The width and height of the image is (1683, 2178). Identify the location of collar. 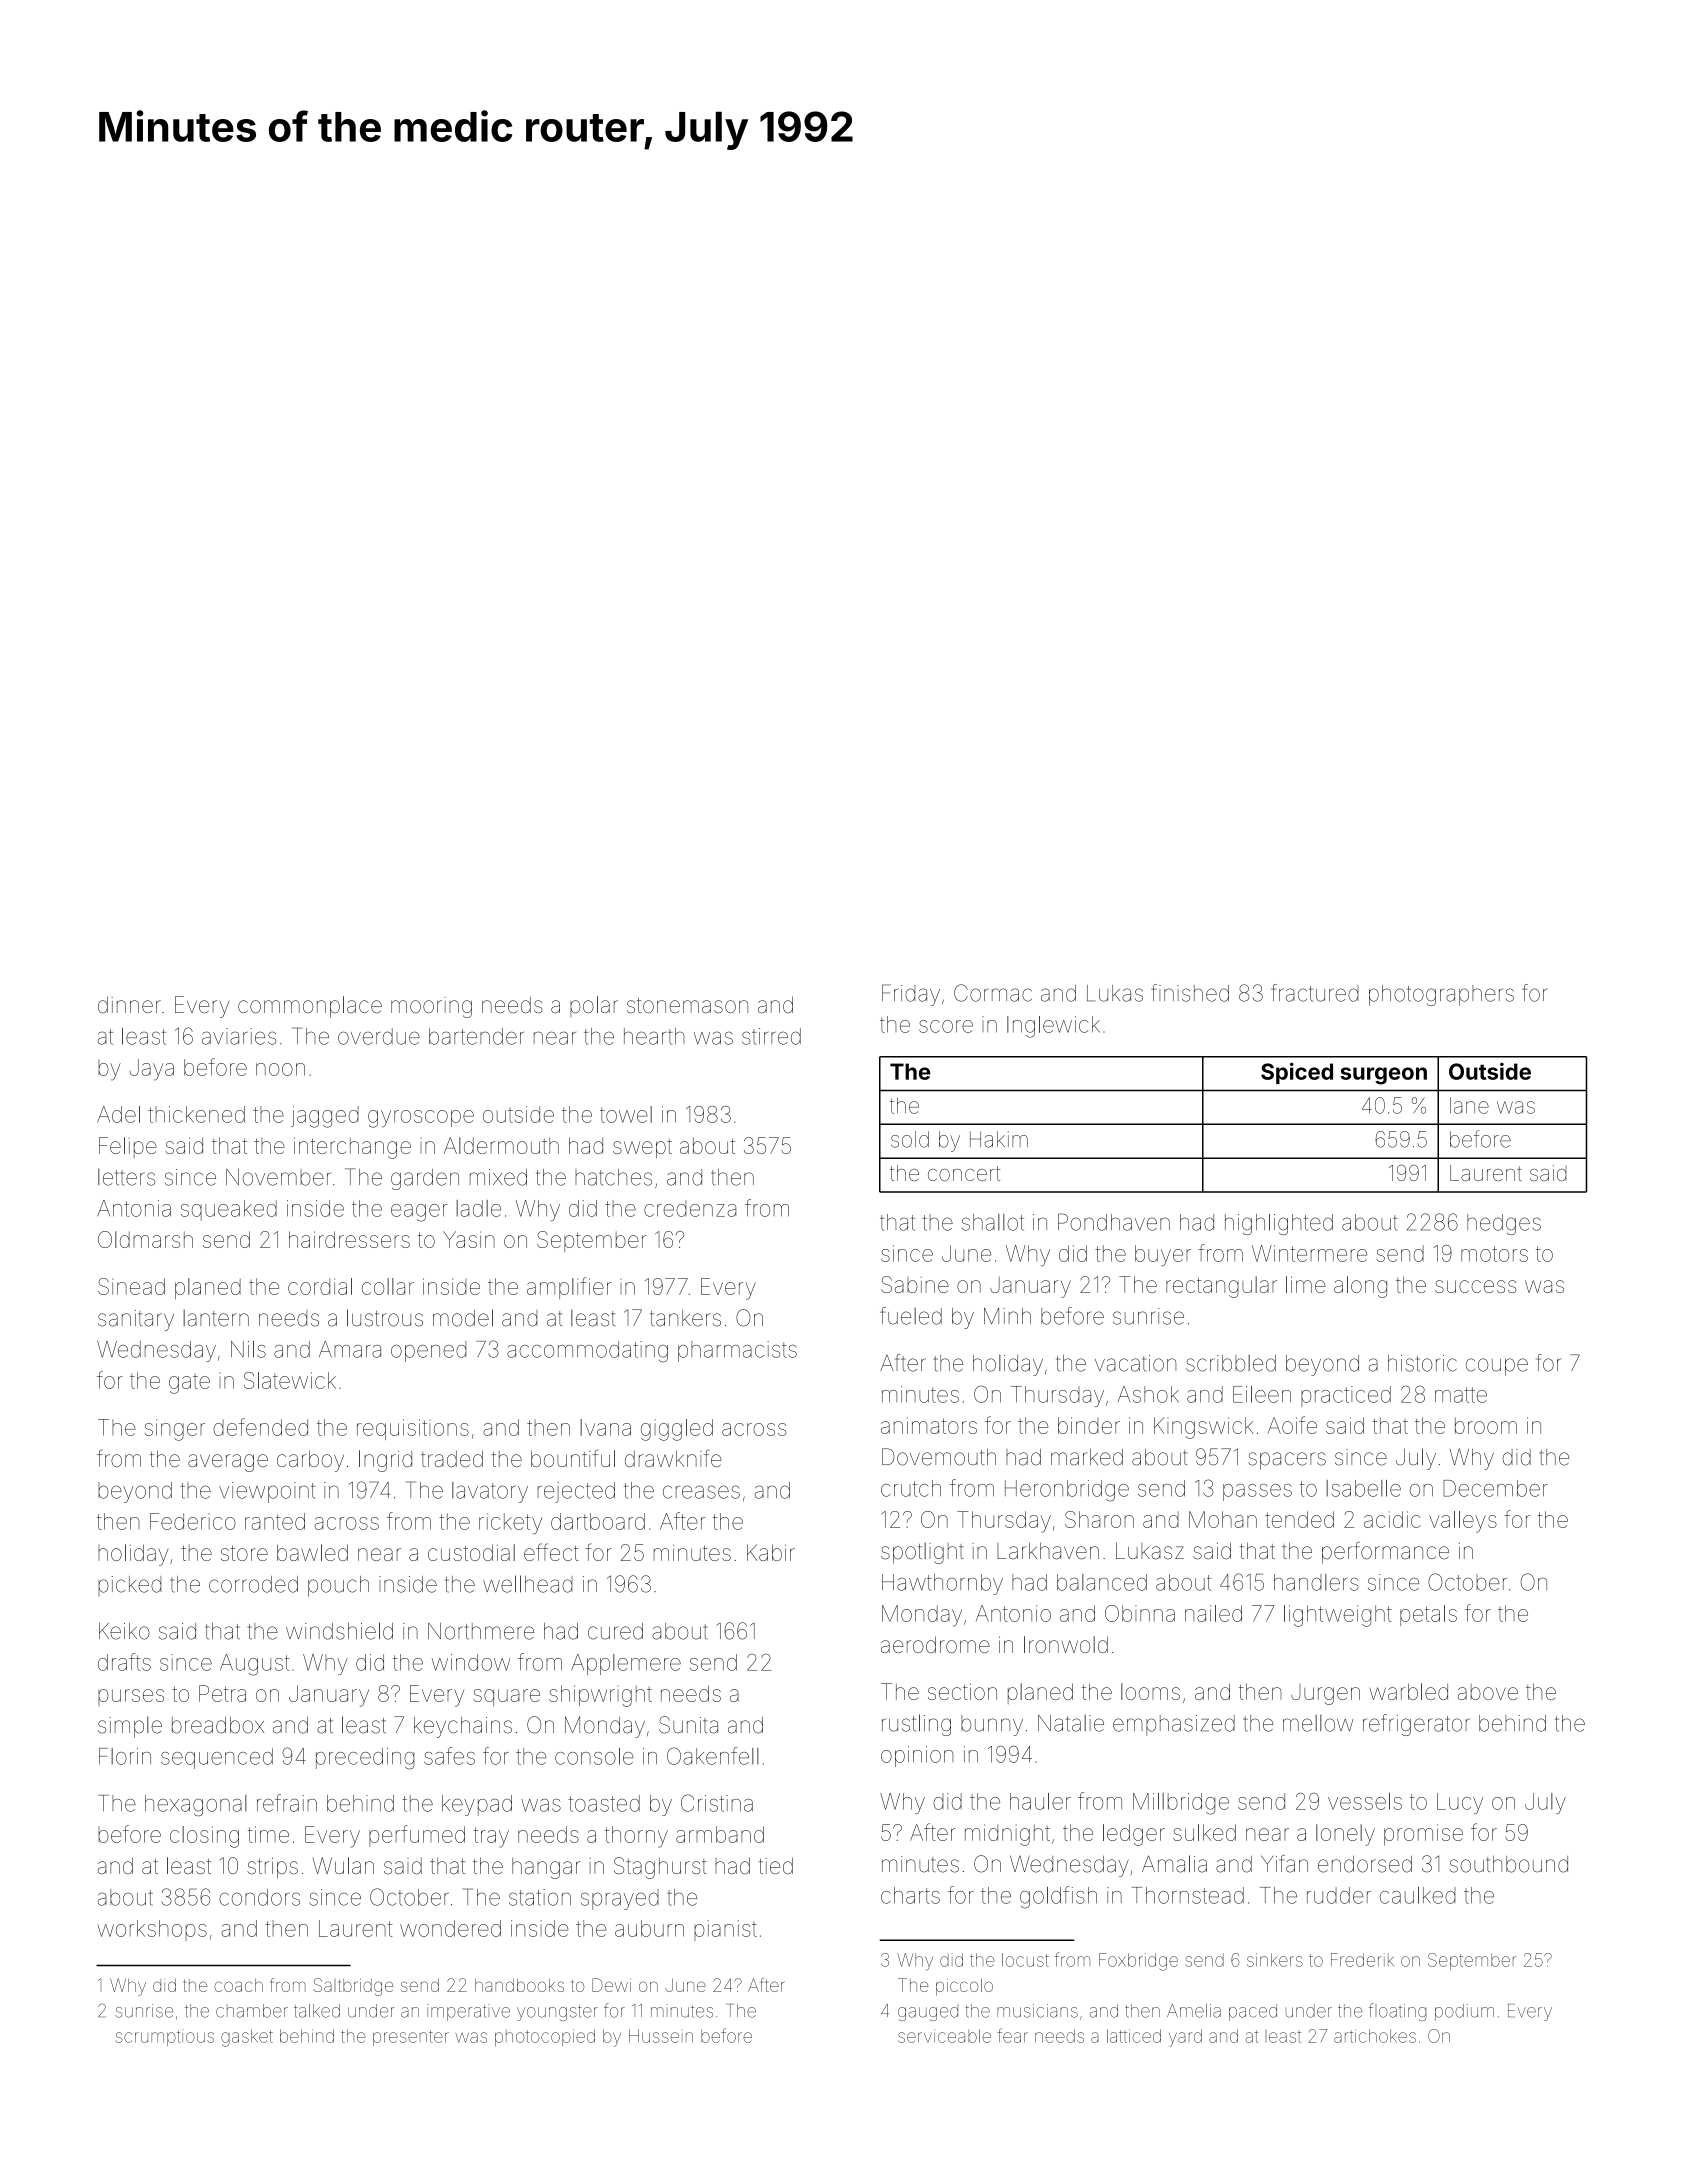
(388, 1286).
